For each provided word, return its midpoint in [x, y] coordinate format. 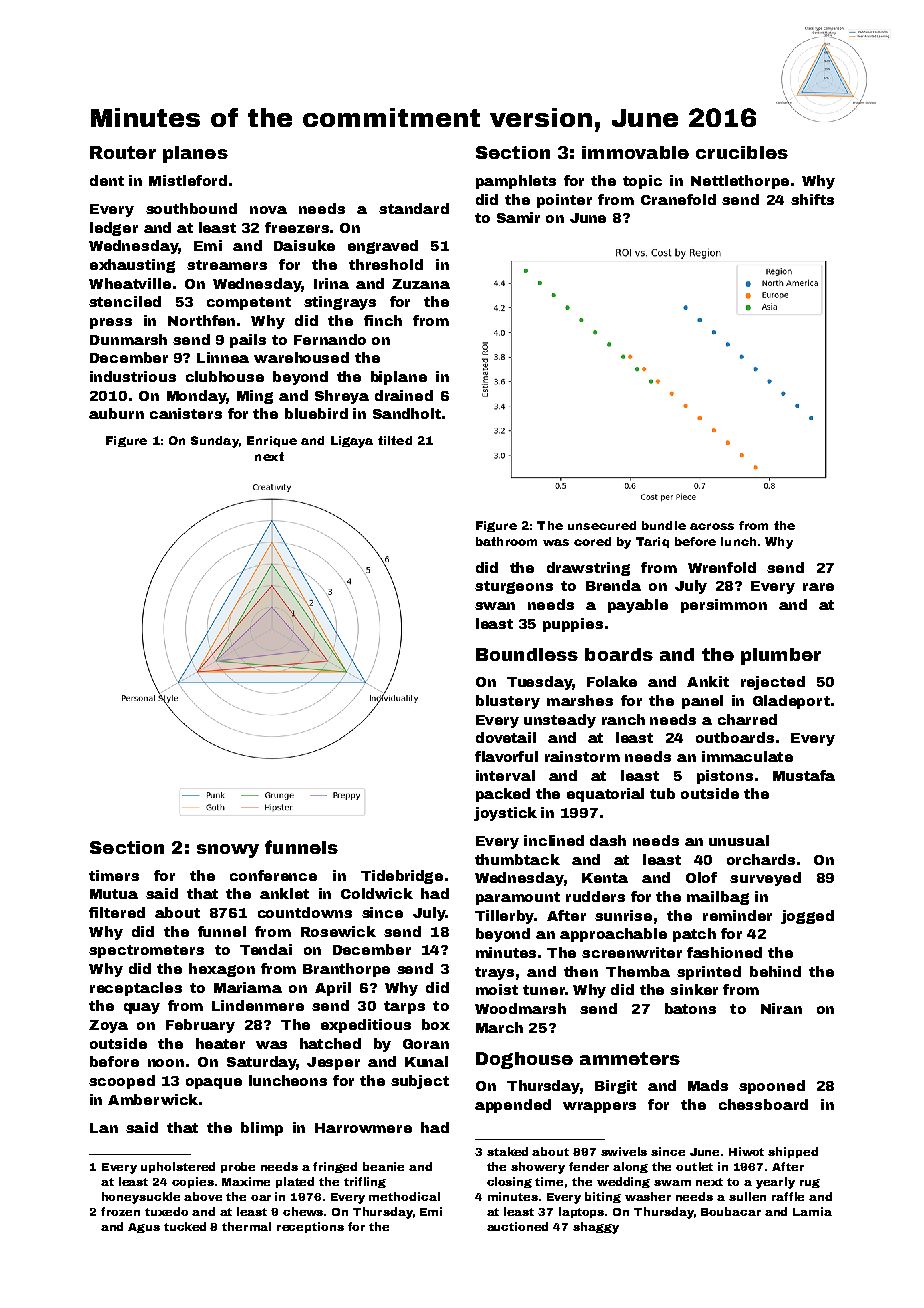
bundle [664, 525]
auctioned [517, 1226]
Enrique [272, 441]
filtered [117, 912]
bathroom [506, 541]
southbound [191, 208]
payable [638, 606]
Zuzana [421, 284]
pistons [725, 777]
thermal [246, 1226]
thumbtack [517, 859]
